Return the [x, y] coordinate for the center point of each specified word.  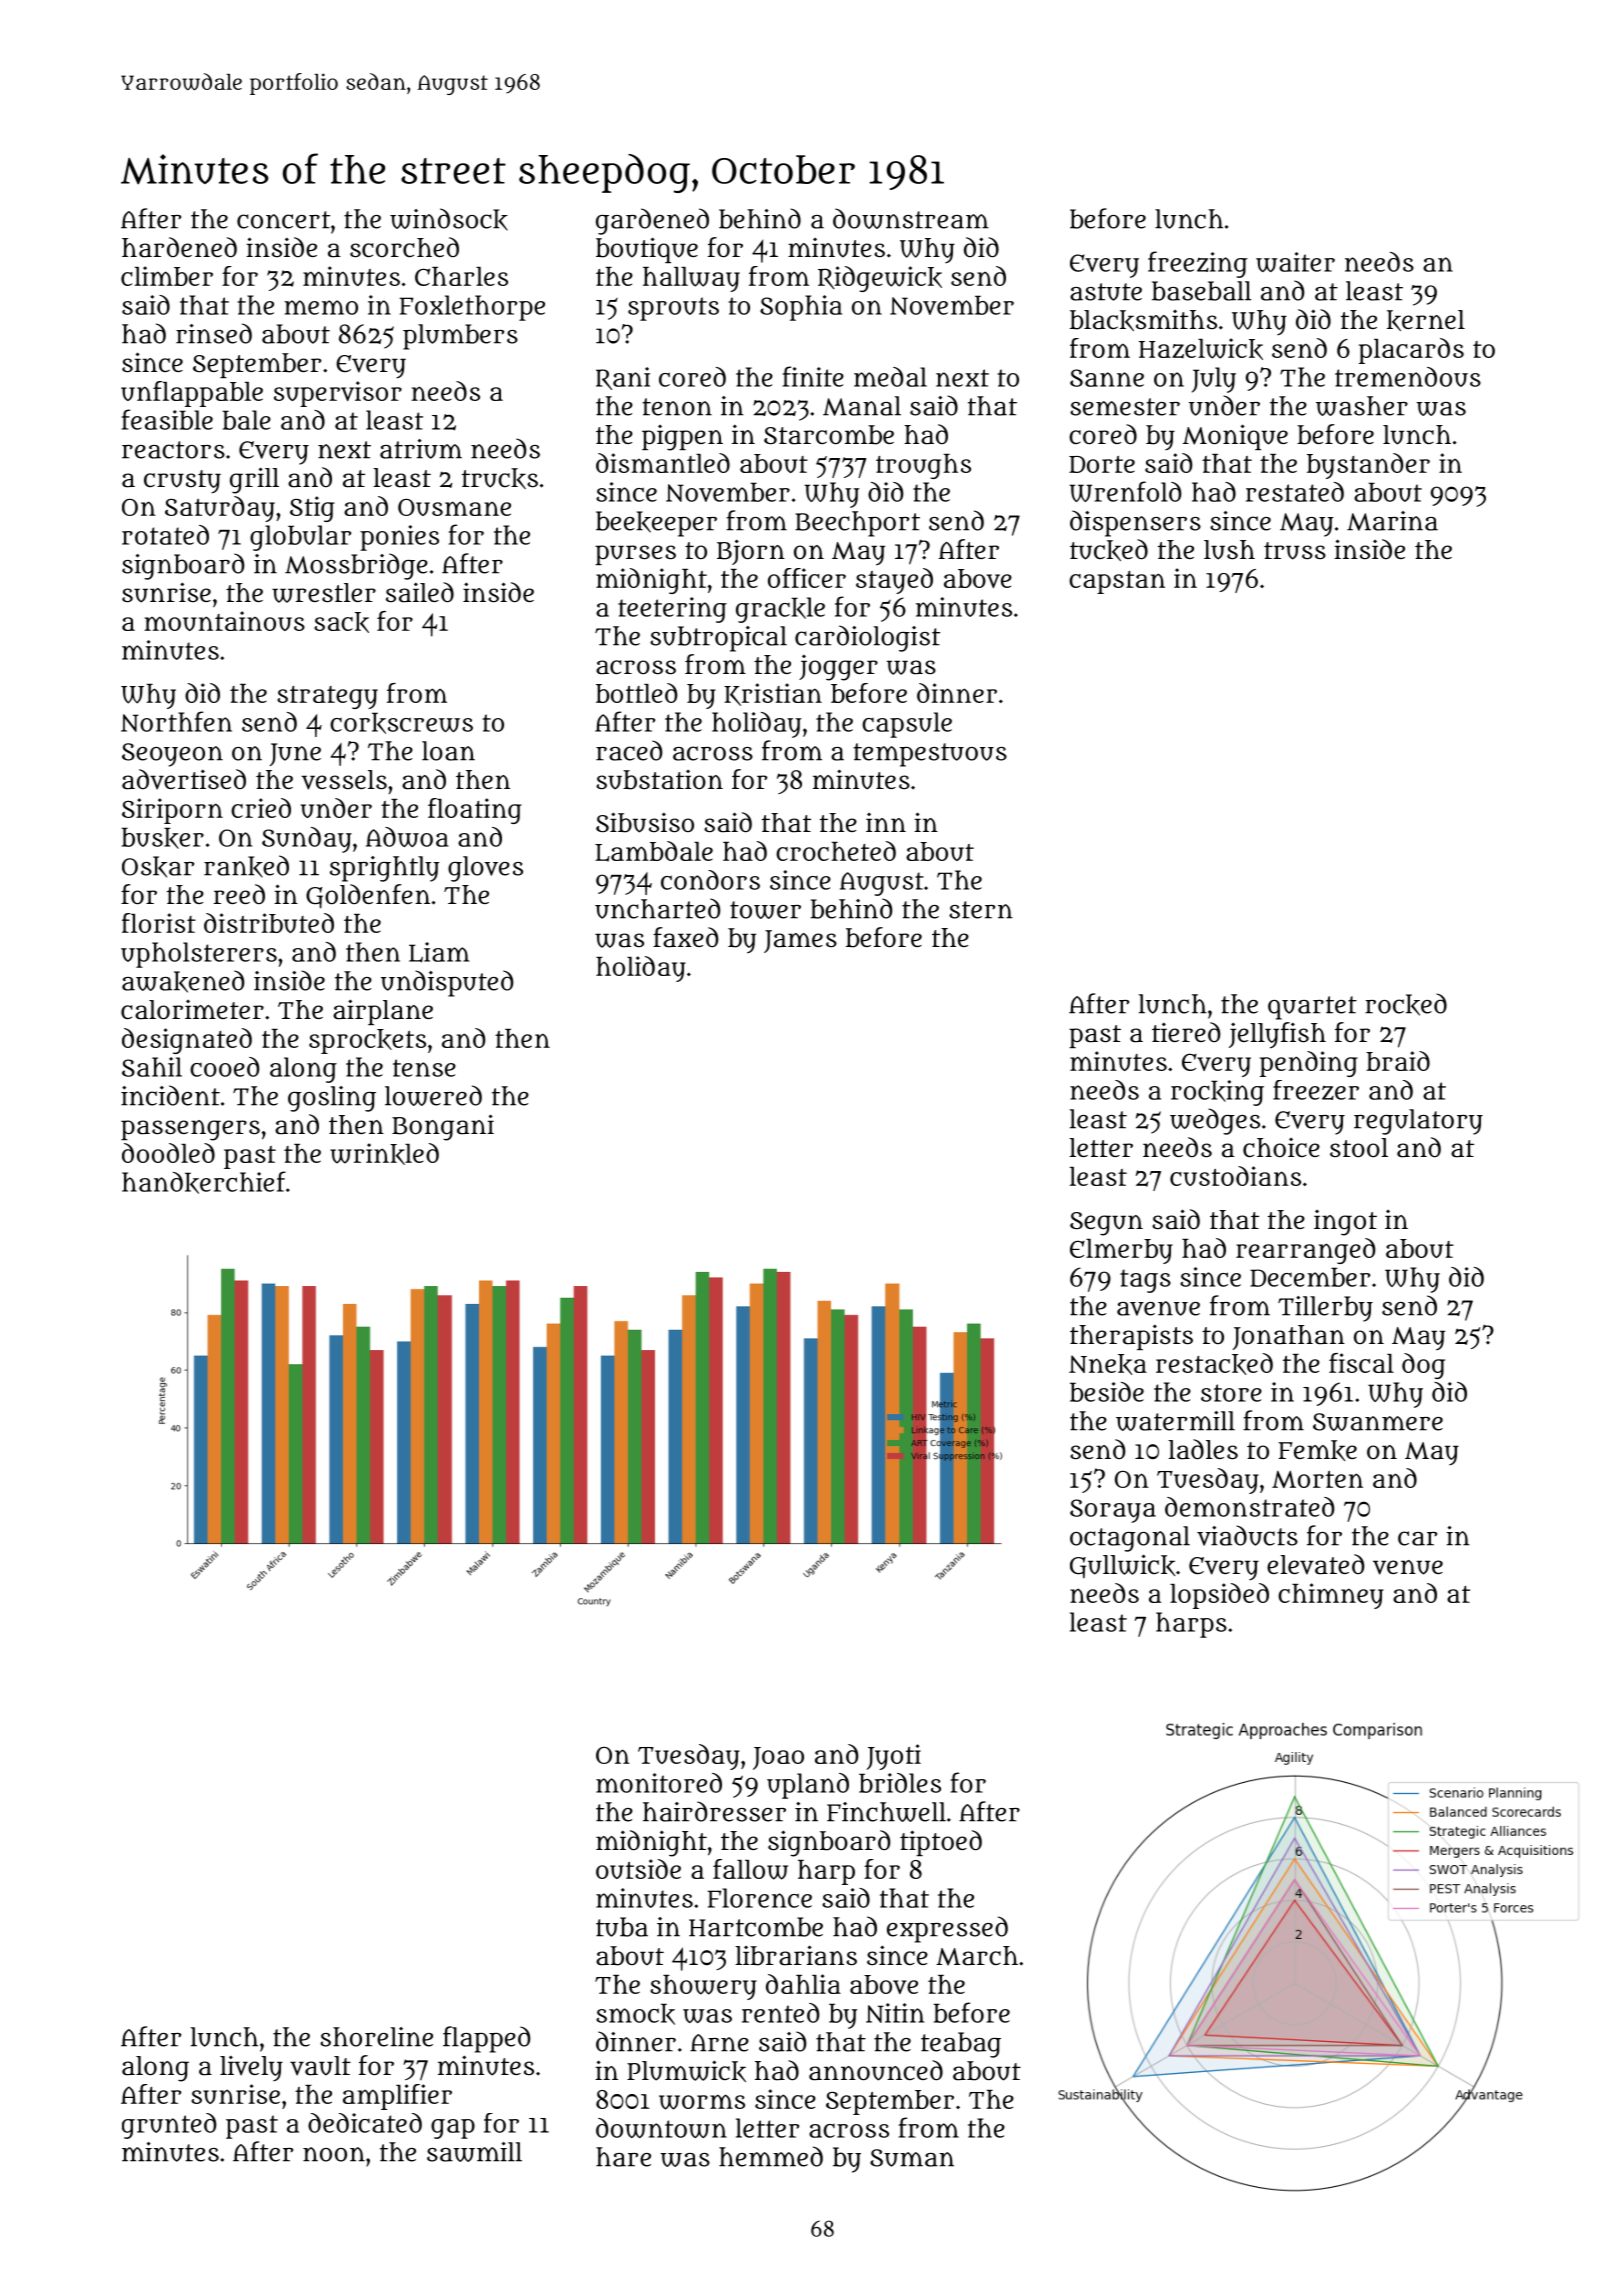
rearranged [1305, 1251]
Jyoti [894, 1757]
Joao [778, 1758]
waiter [1295, 262]
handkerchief [204, 1182]
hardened [179, 247]
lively [251, 2068]
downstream [911, 218]
